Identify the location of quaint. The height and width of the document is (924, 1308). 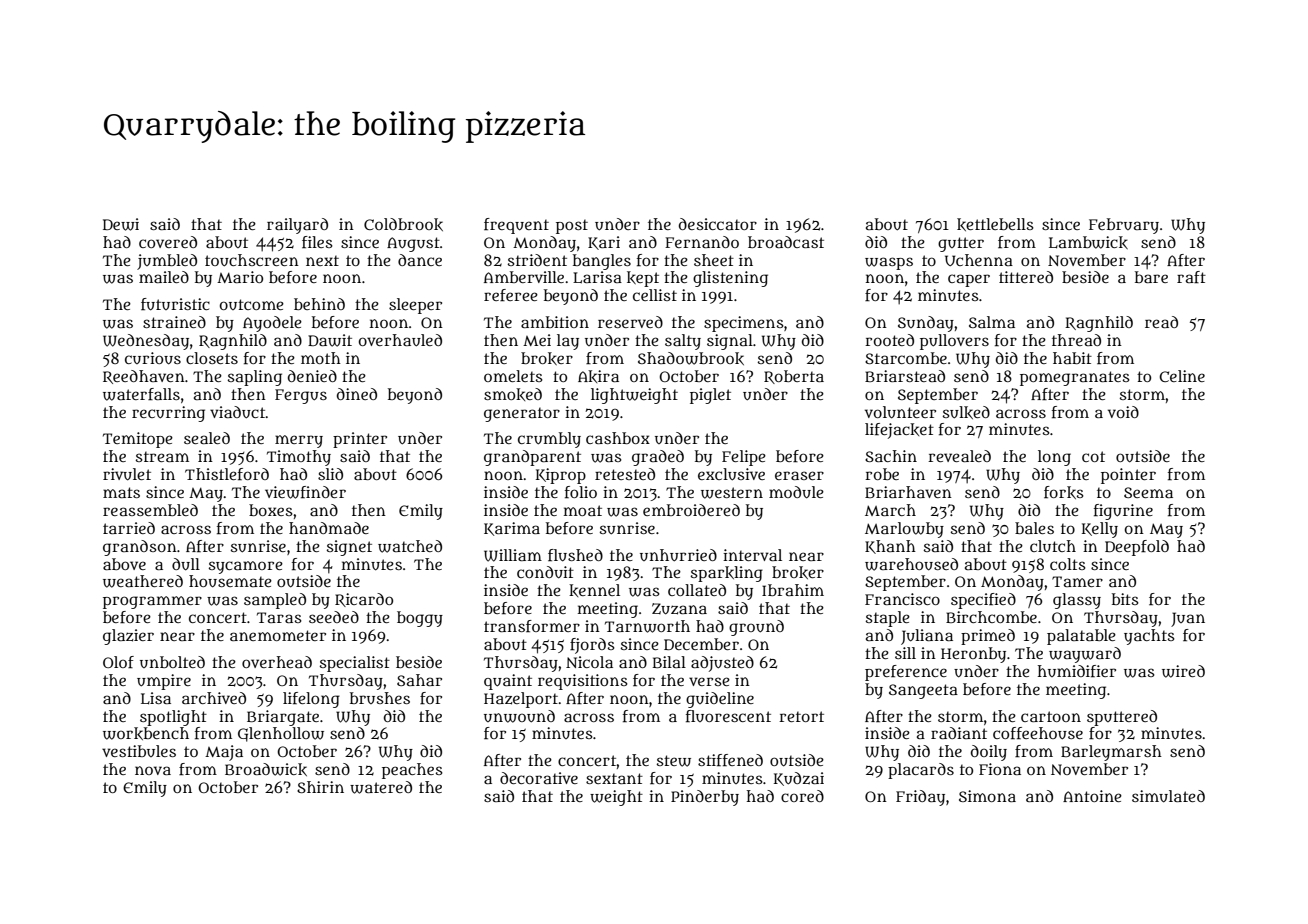
(508, 682).
